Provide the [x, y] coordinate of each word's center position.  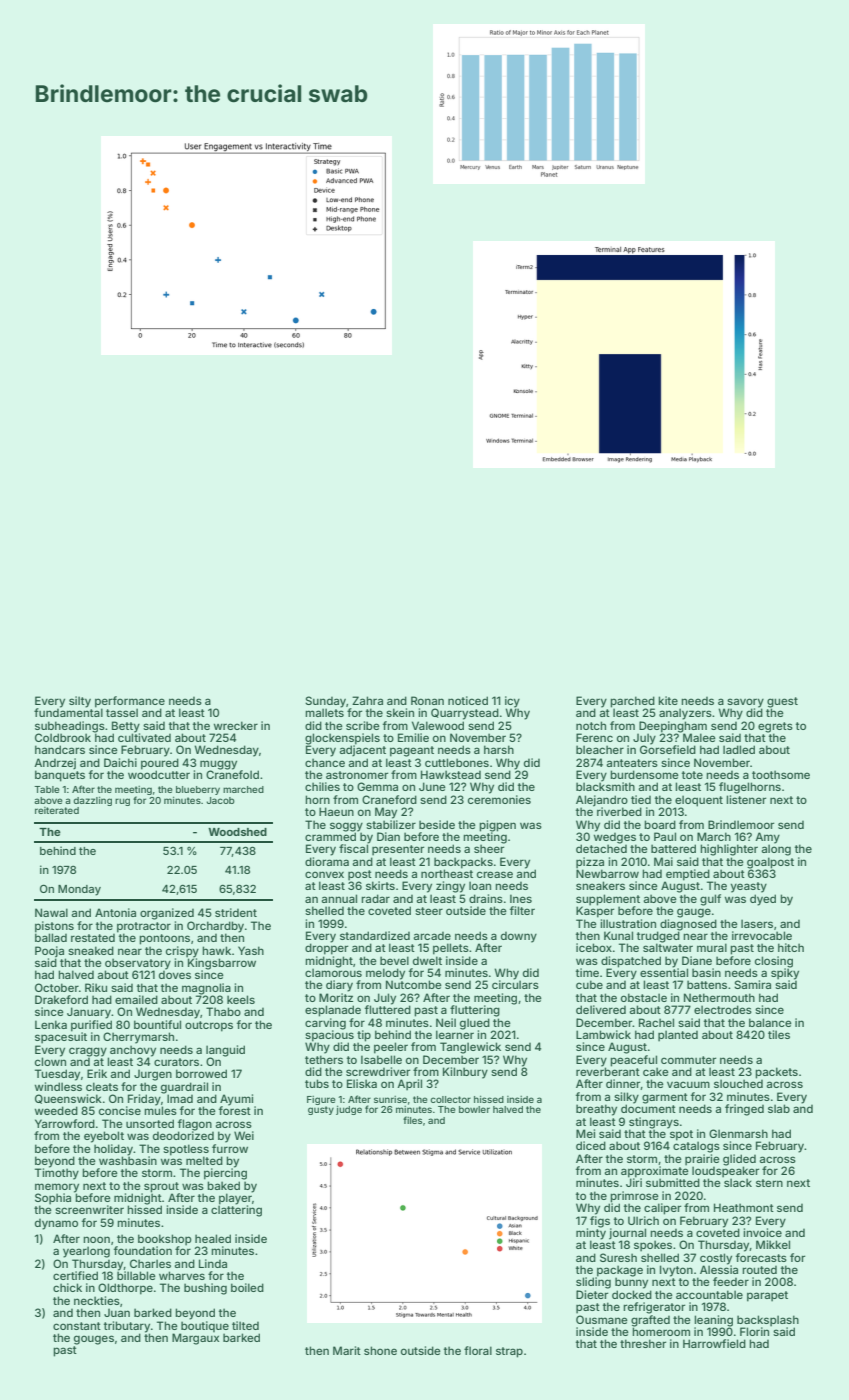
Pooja [49, 952]
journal [627, 1234]
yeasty [749, 887]
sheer [489, 848]
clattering [236, 1211]
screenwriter [89, 1209]
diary [339, 986]
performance [130, 702]
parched [632, 702]
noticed [468, 700]
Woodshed [237, 832]
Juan [117, 1312]
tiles [779, 1034]
